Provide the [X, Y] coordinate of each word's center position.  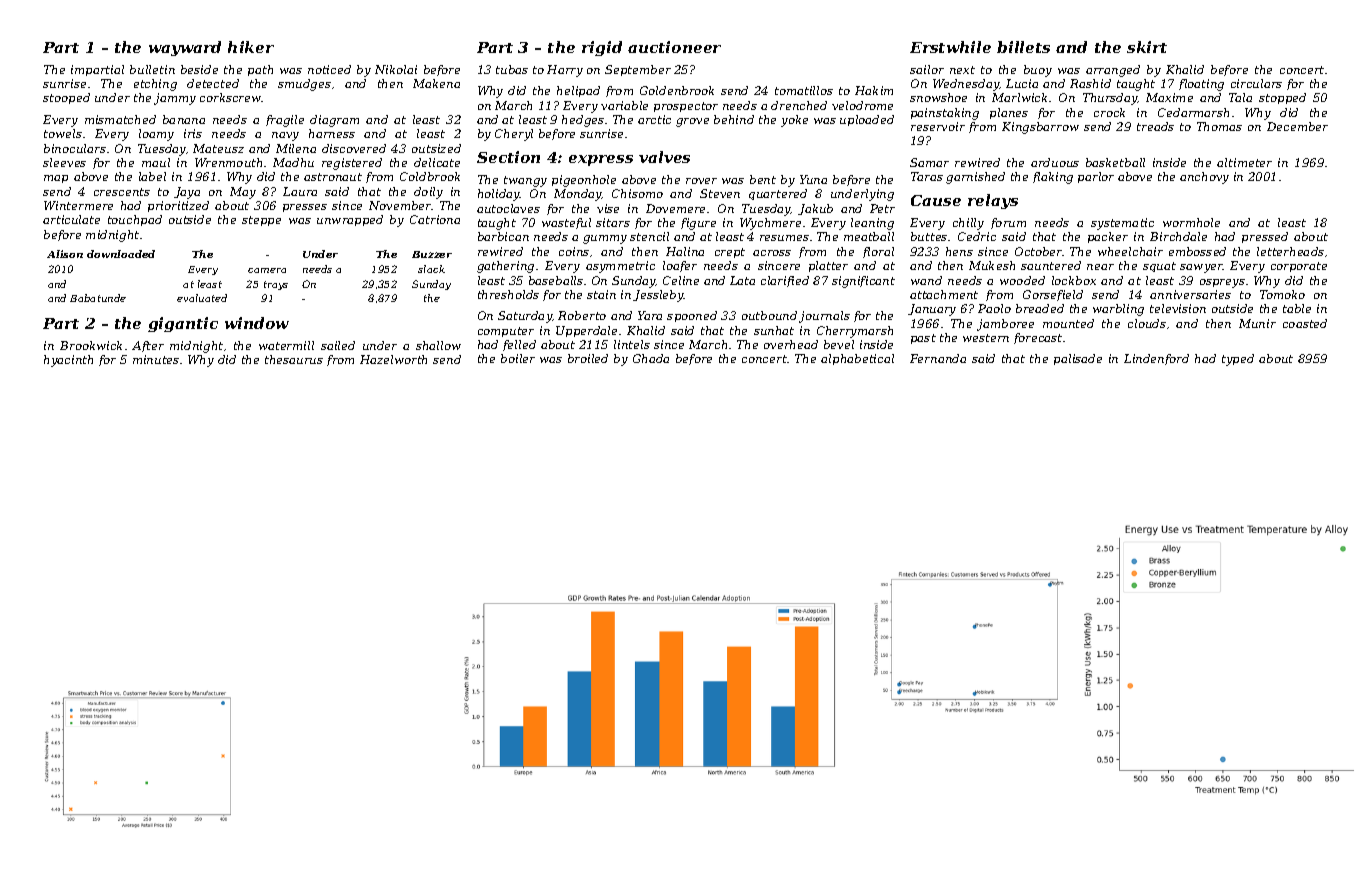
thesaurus [294, 359]
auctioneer [674, 47]
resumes [784, 238]
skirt [1147, 47]
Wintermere [78, 205]
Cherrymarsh [855, 332]
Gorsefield [1053, 295]
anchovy [1204, 178]
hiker [251, 47]
